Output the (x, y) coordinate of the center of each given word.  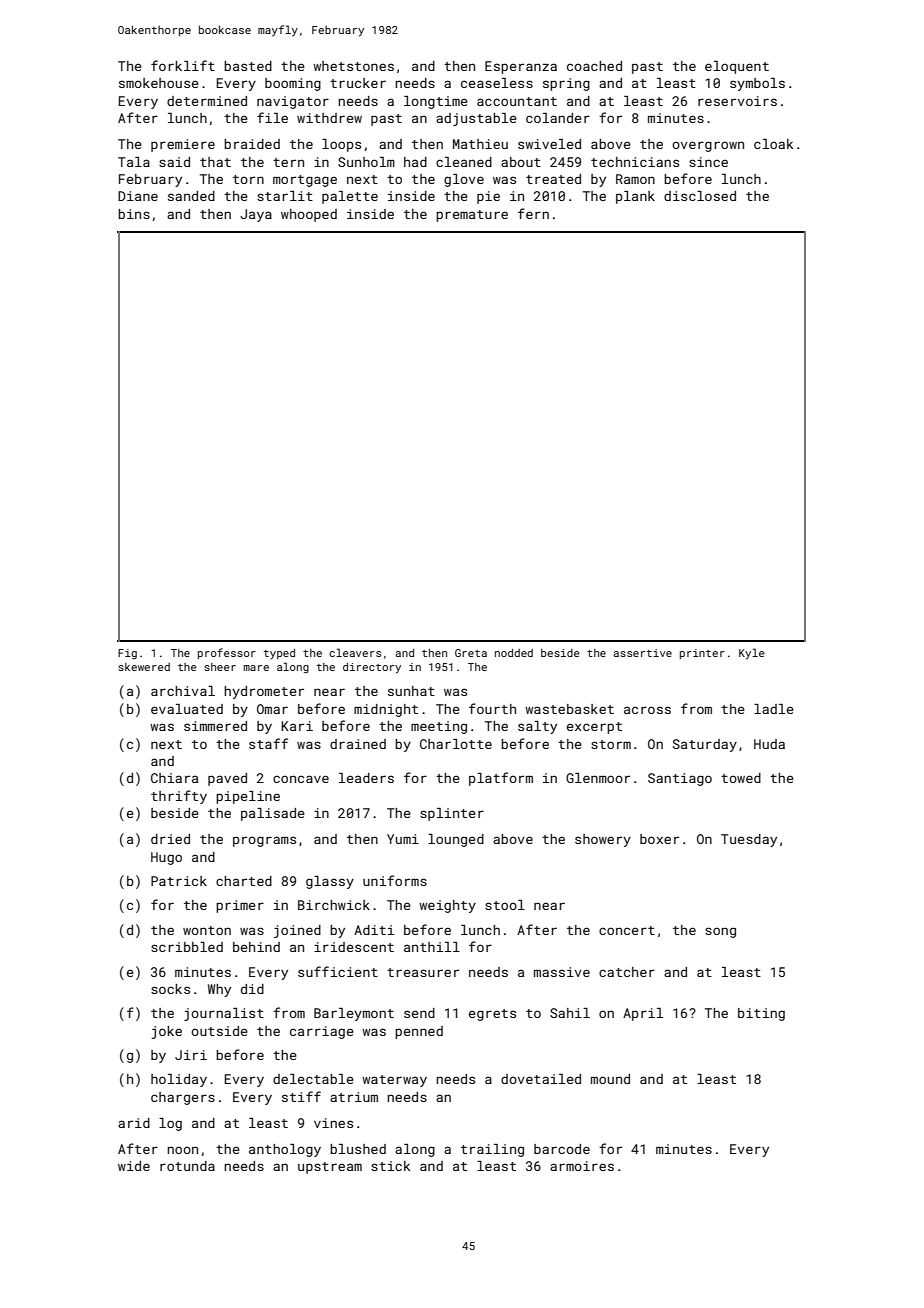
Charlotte (456, 744)
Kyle (752, 654)
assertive (643, 653)
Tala (134, 162)
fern (533, 213)
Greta (471, 653)
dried (170, 839)
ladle (774, 709)
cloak (773, 144)
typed (279, 654)
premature (472, 216)
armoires (582, 1166)
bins (134, 214)
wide (134, 1166)
